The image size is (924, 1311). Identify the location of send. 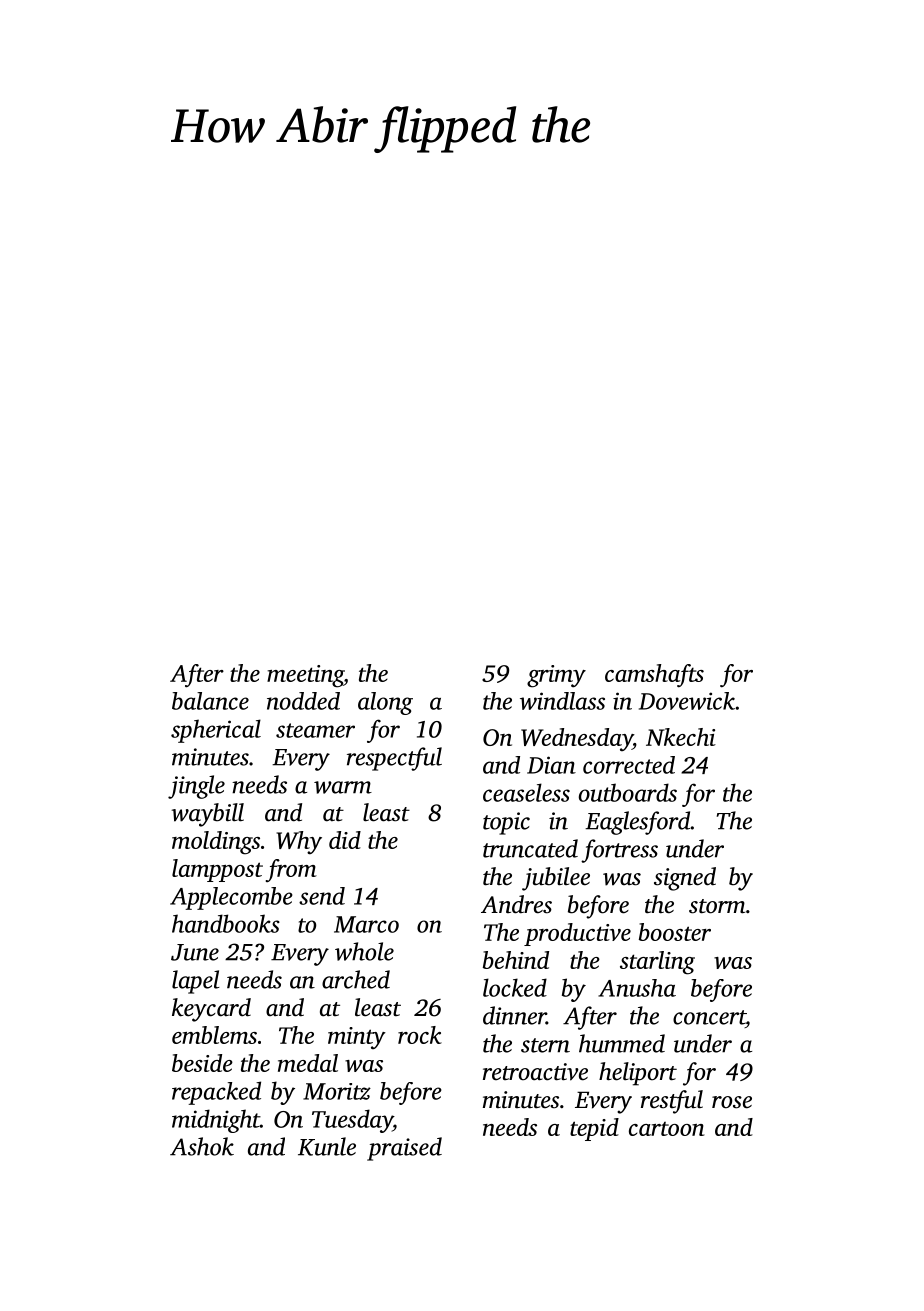
(322, 896).
